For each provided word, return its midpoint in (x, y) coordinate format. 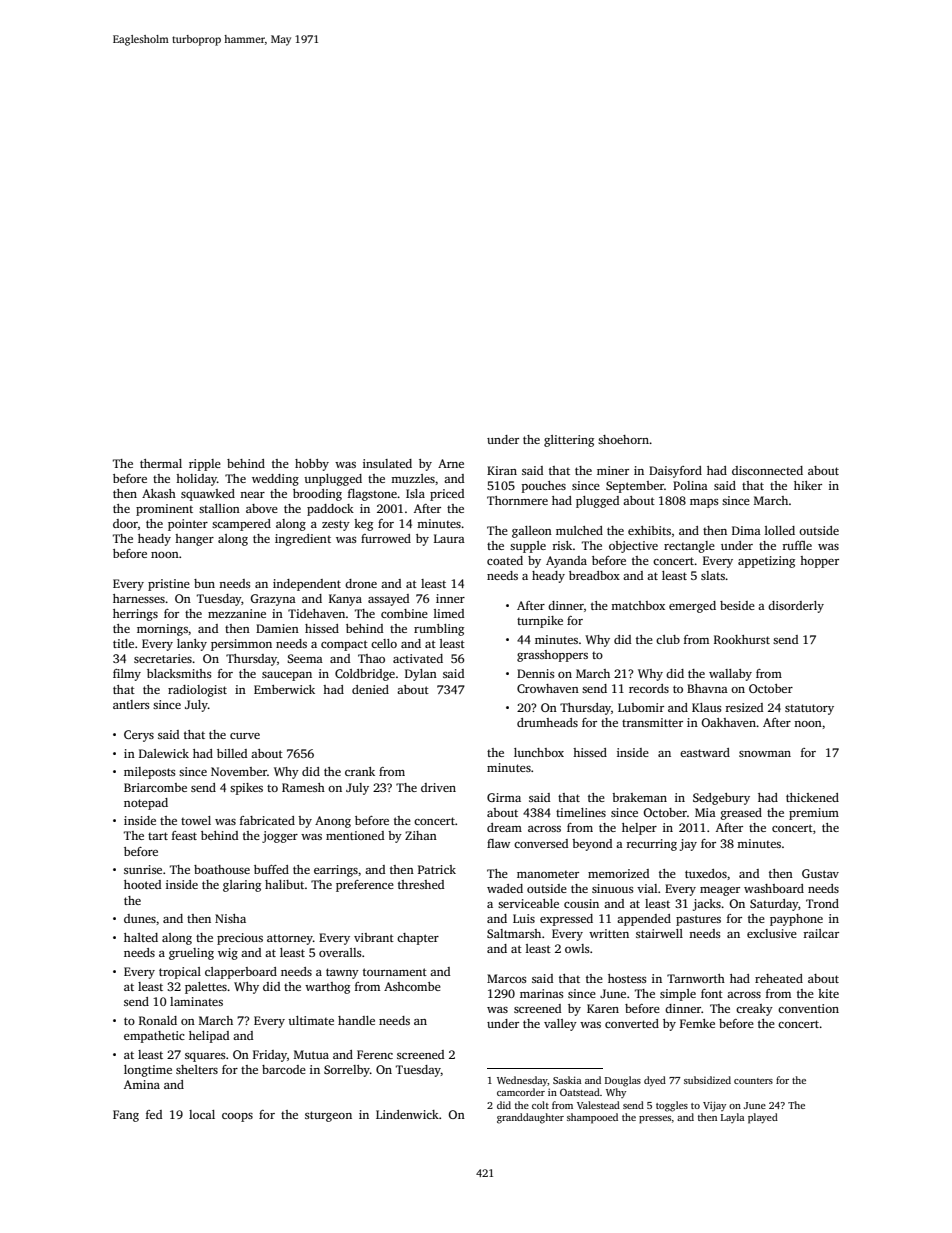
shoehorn (623, 439)
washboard (774, 888)
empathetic (154, 1037)
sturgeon (328, 1116)
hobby (312, 465)
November (239, 771)
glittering (569, 441)
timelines (581, 812)
